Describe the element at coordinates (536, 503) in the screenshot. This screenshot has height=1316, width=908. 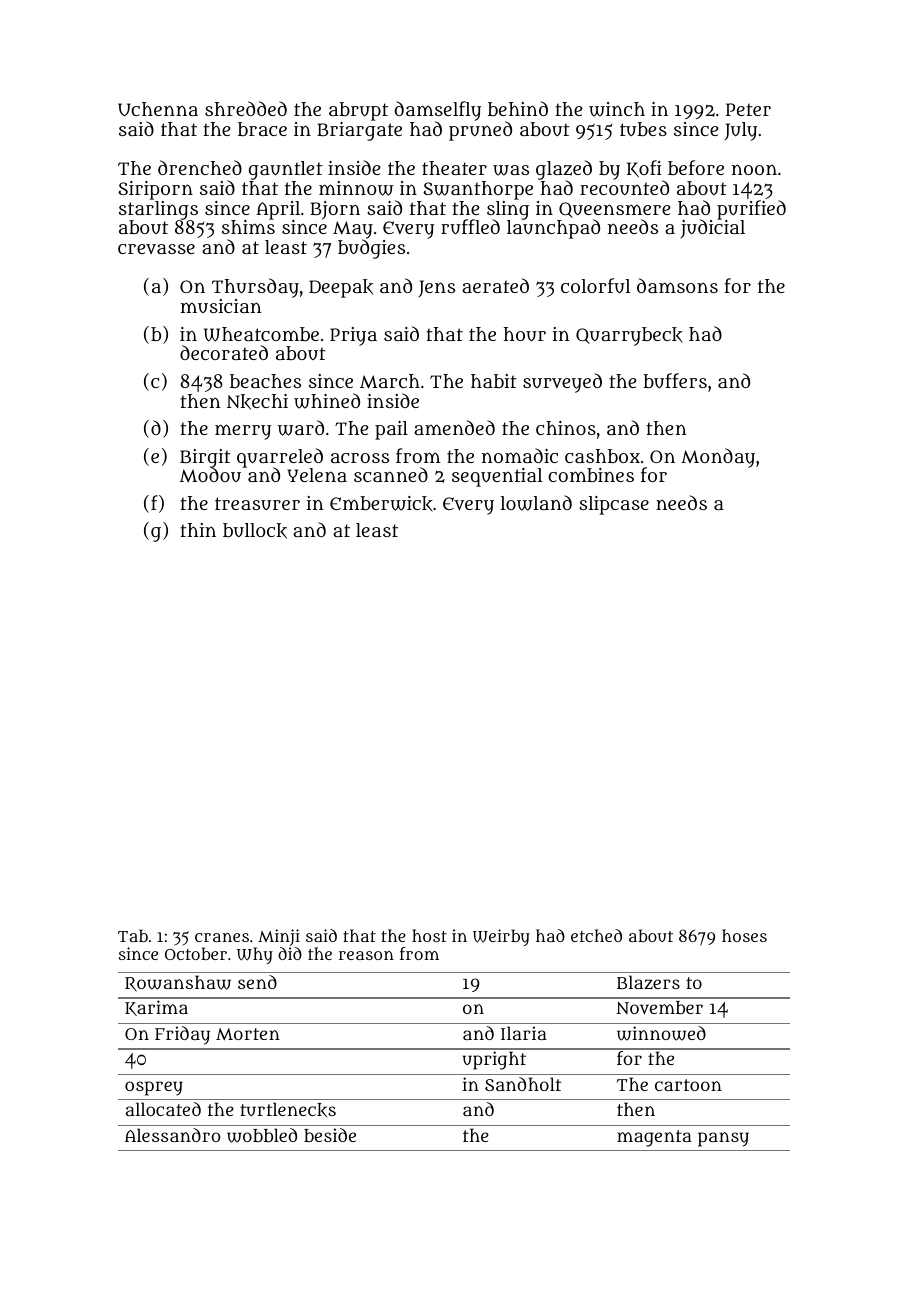
I see `lowland` at that location.
